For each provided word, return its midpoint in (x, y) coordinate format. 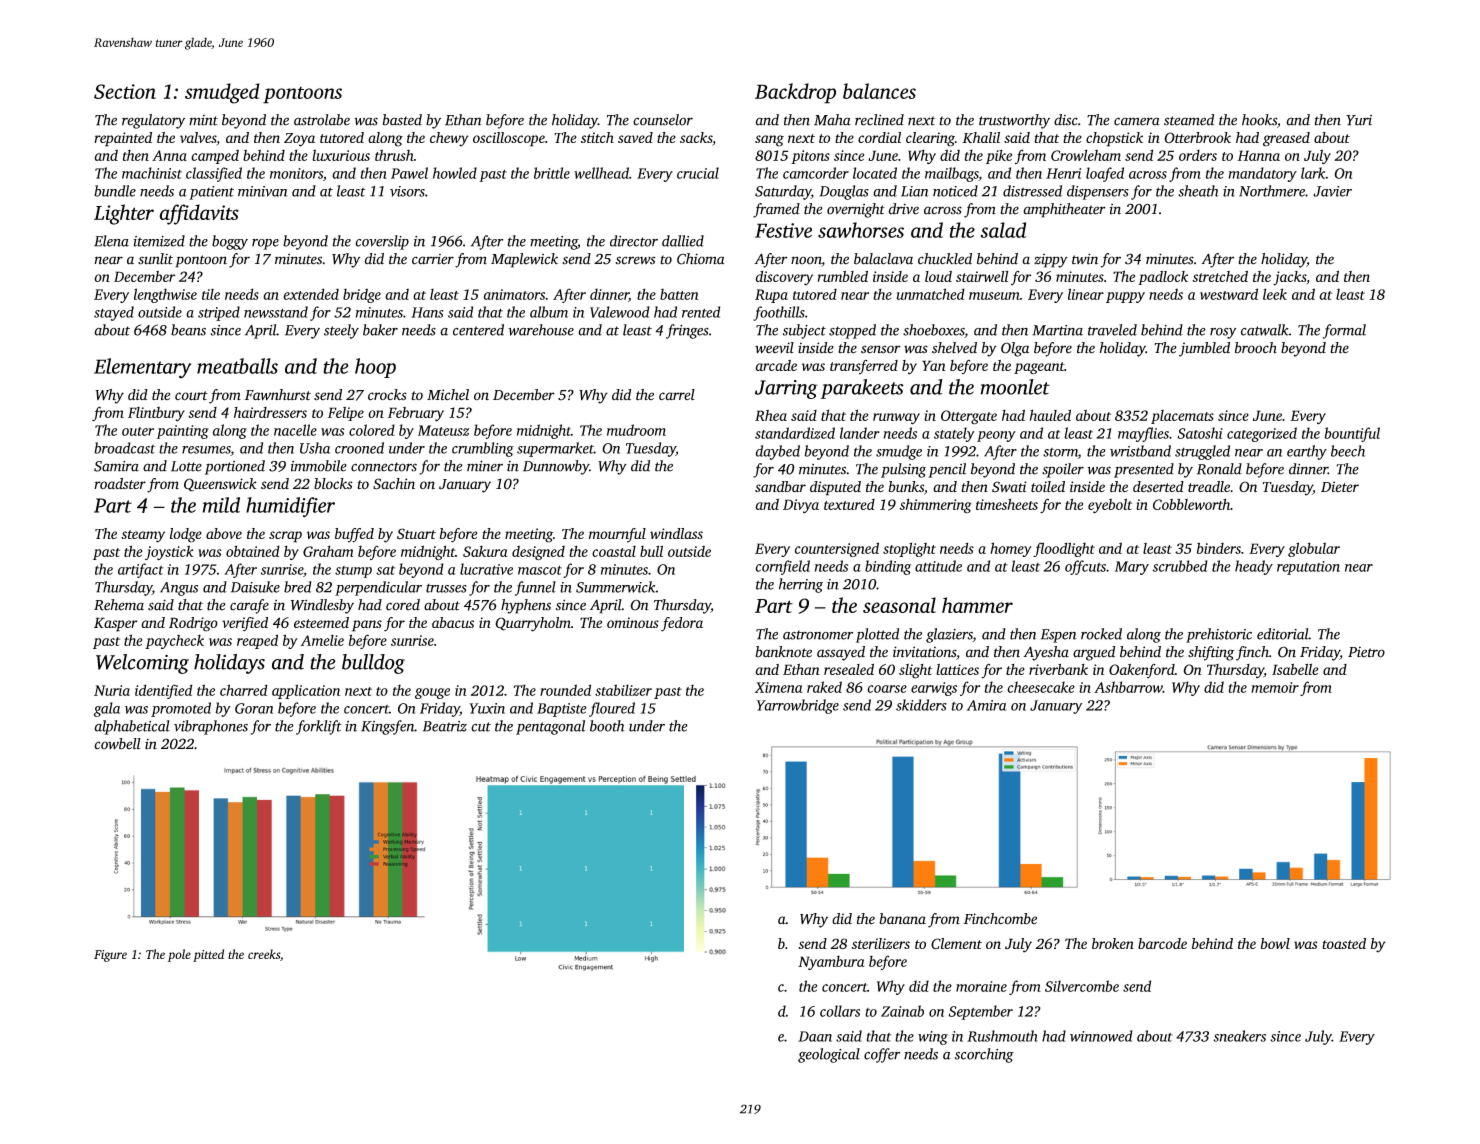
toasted (1344, 943)
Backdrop (795, 93)
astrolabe (322, 120)
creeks (264, 954)
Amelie (322, 640)
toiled (1048, 486)
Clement (956, 943)
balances (879, 91)
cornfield (783, 567)
